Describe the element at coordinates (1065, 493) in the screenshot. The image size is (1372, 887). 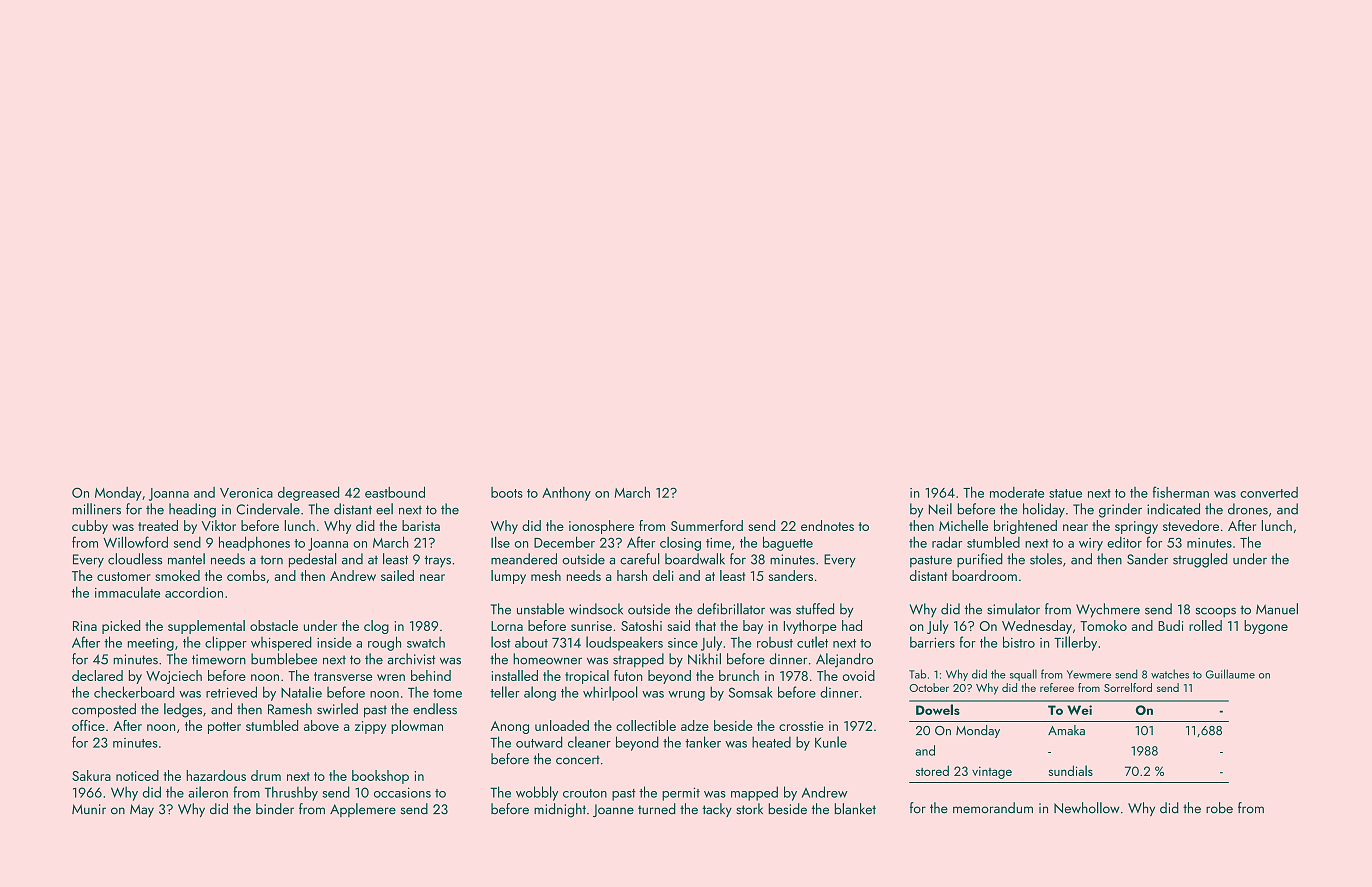
I see `statue` at that location.
